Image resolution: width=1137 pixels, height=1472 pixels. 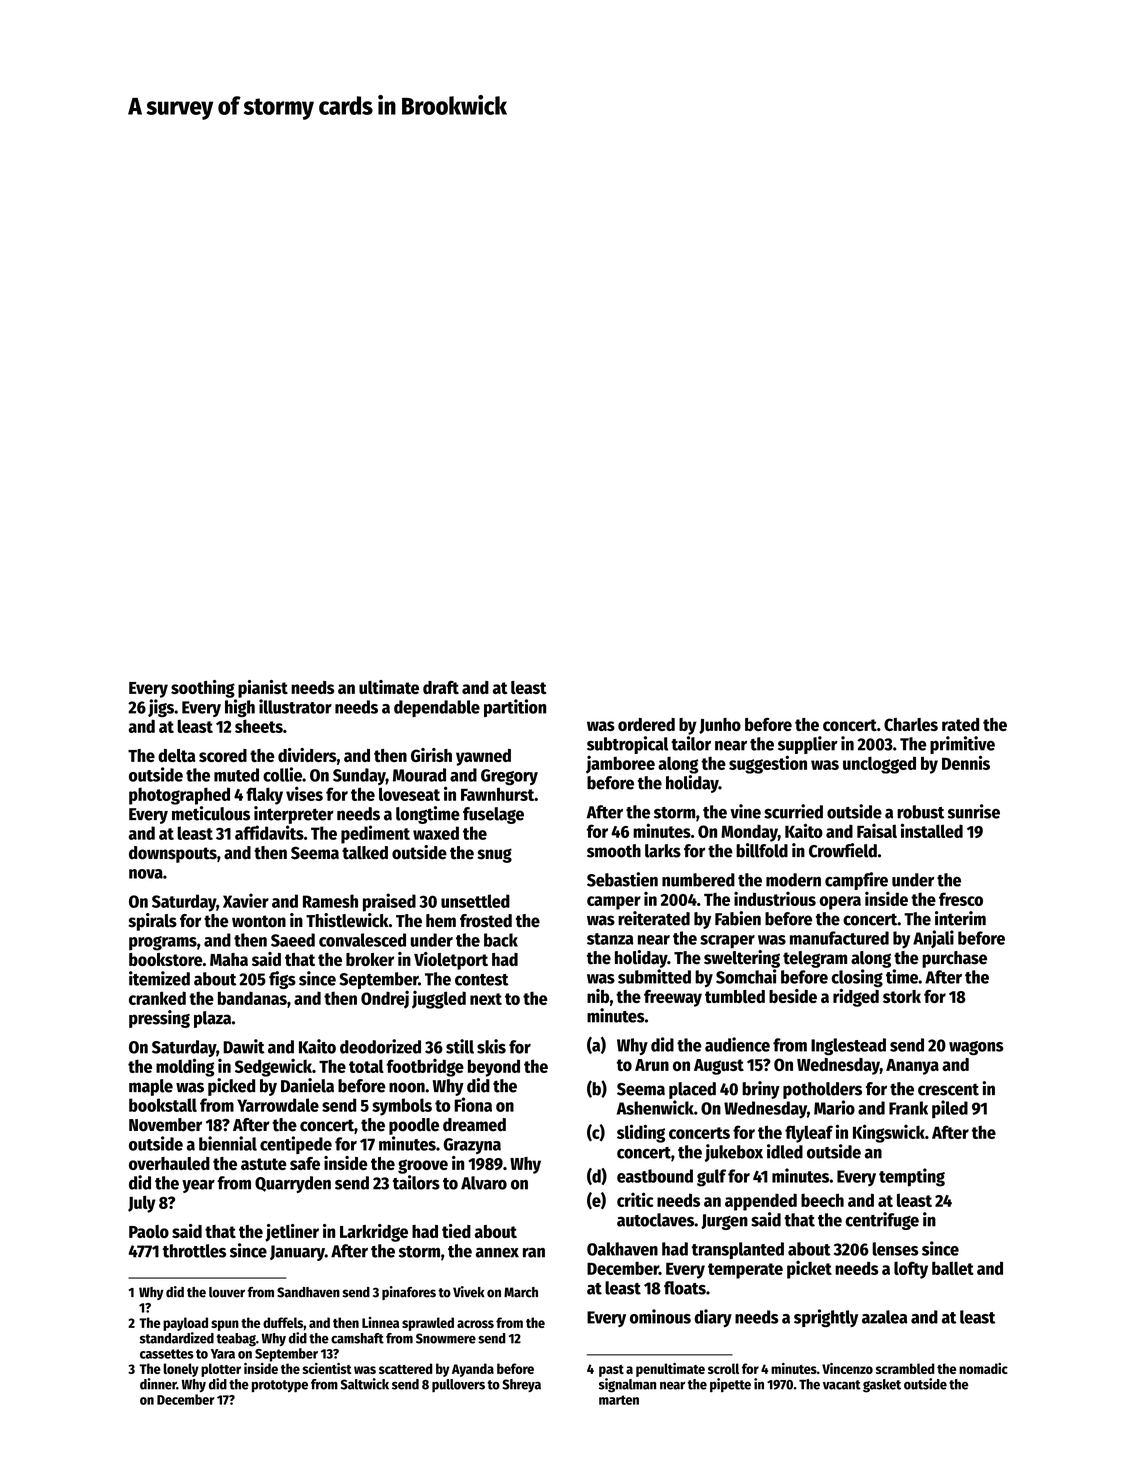 I want to click on supplier, so click(x=808, y=745).
